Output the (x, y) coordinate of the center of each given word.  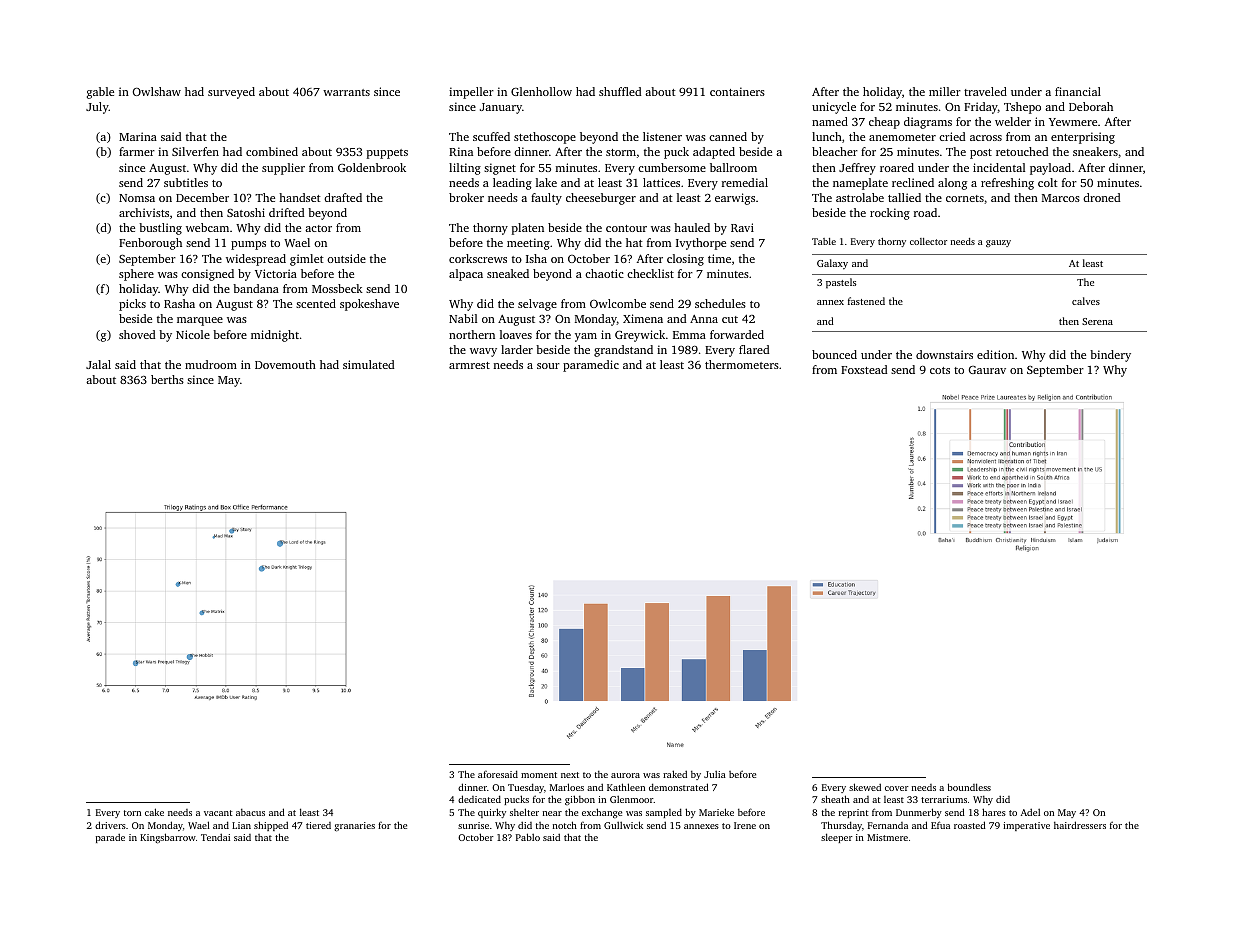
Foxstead (864, 369)
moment (539, 775)
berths (167, 379)
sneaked (508, 273)
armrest (469, 365)
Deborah (1091, 106)
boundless (969, 787)
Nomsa (137, 198)
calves (1086, 301)
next (570, 775)
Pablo (528, 837)
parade (110, 838)
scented (316, 303)
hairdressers (1080, 825)
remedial (745, 182)
